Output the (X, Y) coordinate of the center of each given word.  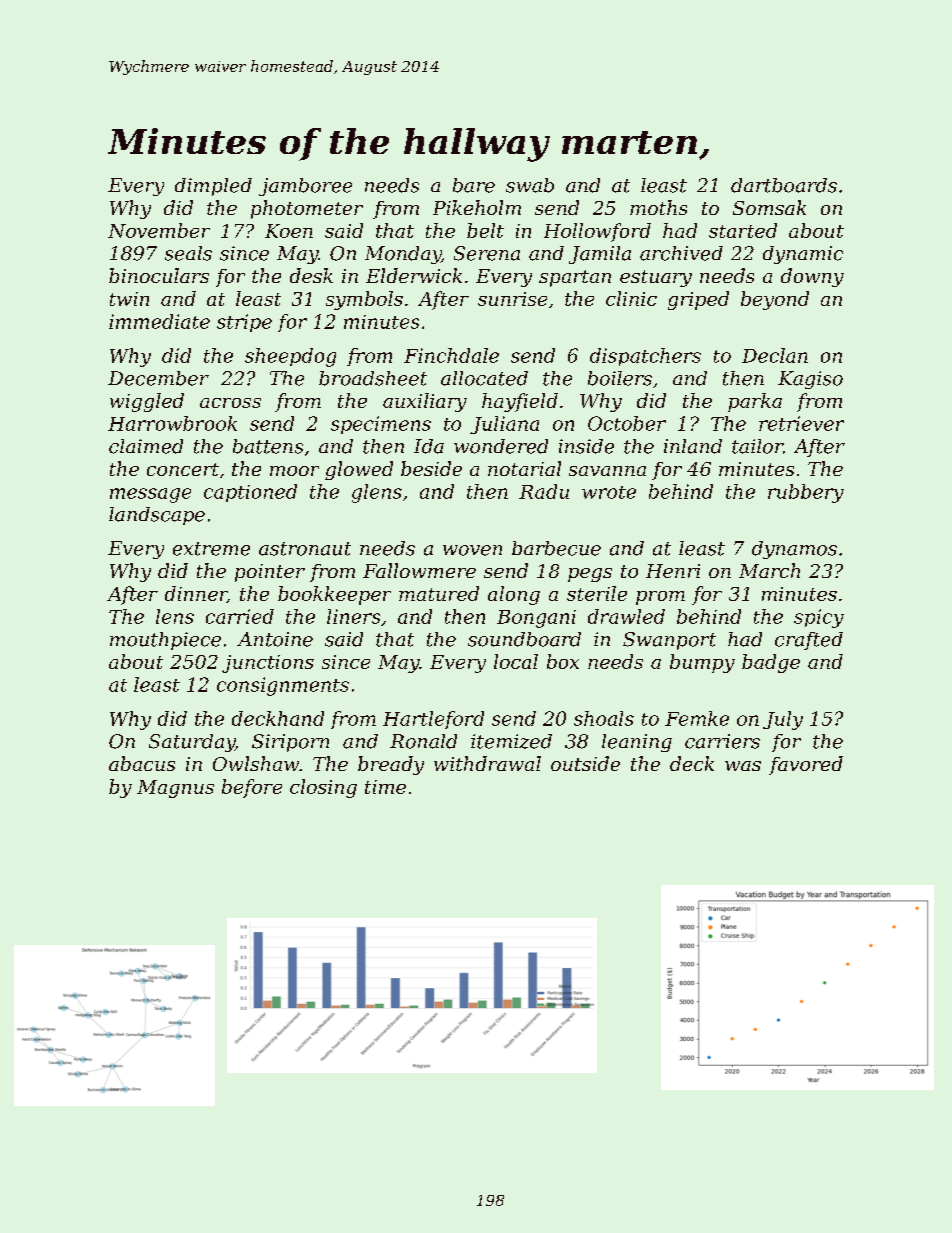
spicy (819, 618)
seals (188, 253)
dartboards (784, 185)
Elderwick (414, 275)
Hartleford (433, 720)
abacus (142, 763)
